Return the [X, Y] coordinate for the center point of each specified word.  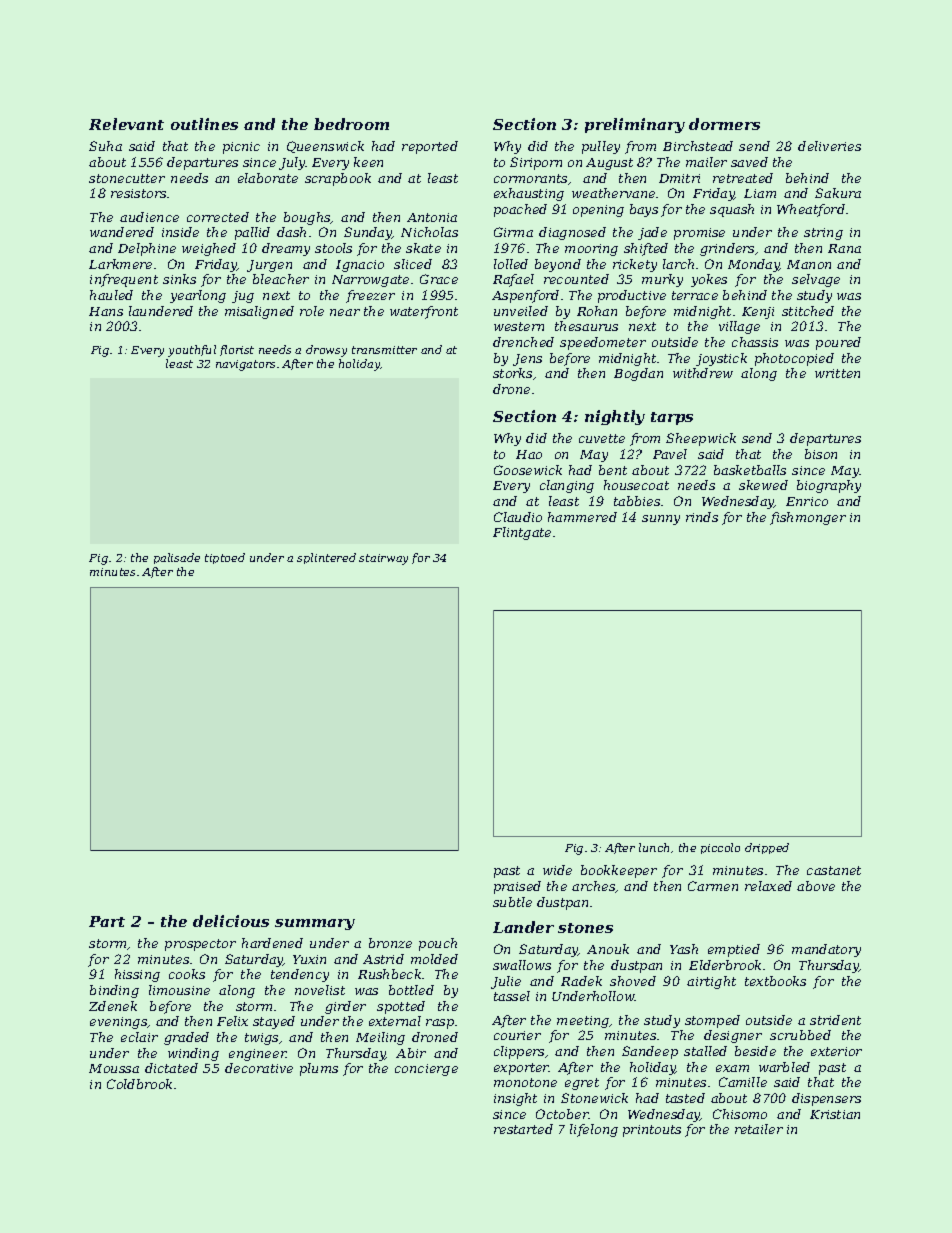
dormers [724, 124]
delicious [231, 921]
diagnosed [572, 233]
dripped [767, 848]
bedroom [351, 124]
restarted [523, 1129]
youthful [192, 351]
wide [557, 870]
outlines [204, 124]
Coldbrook [139, 1084]
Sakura [838, 193]
